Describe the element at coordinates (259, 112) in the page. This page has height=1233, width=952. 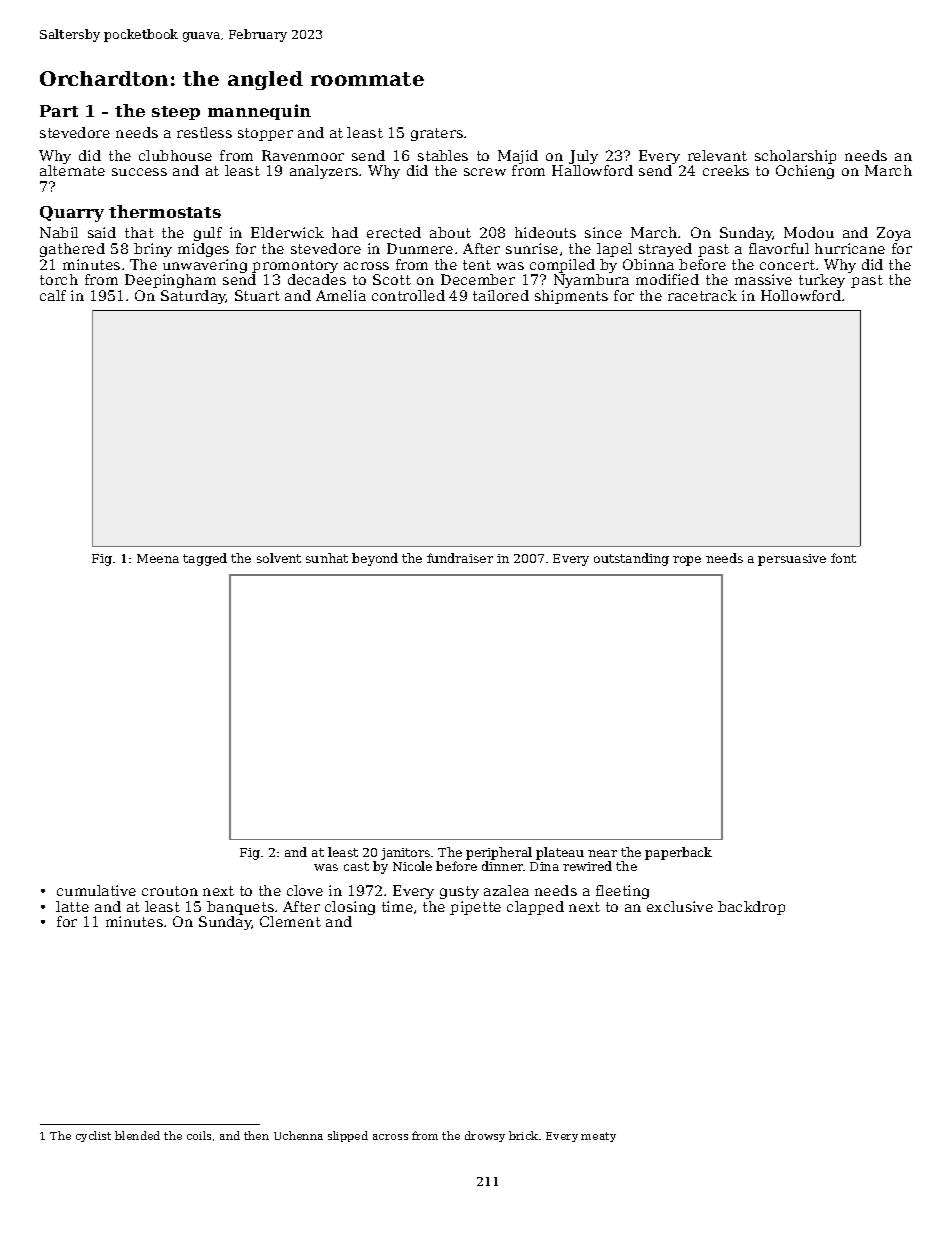
I see `mannequin` at that location.
